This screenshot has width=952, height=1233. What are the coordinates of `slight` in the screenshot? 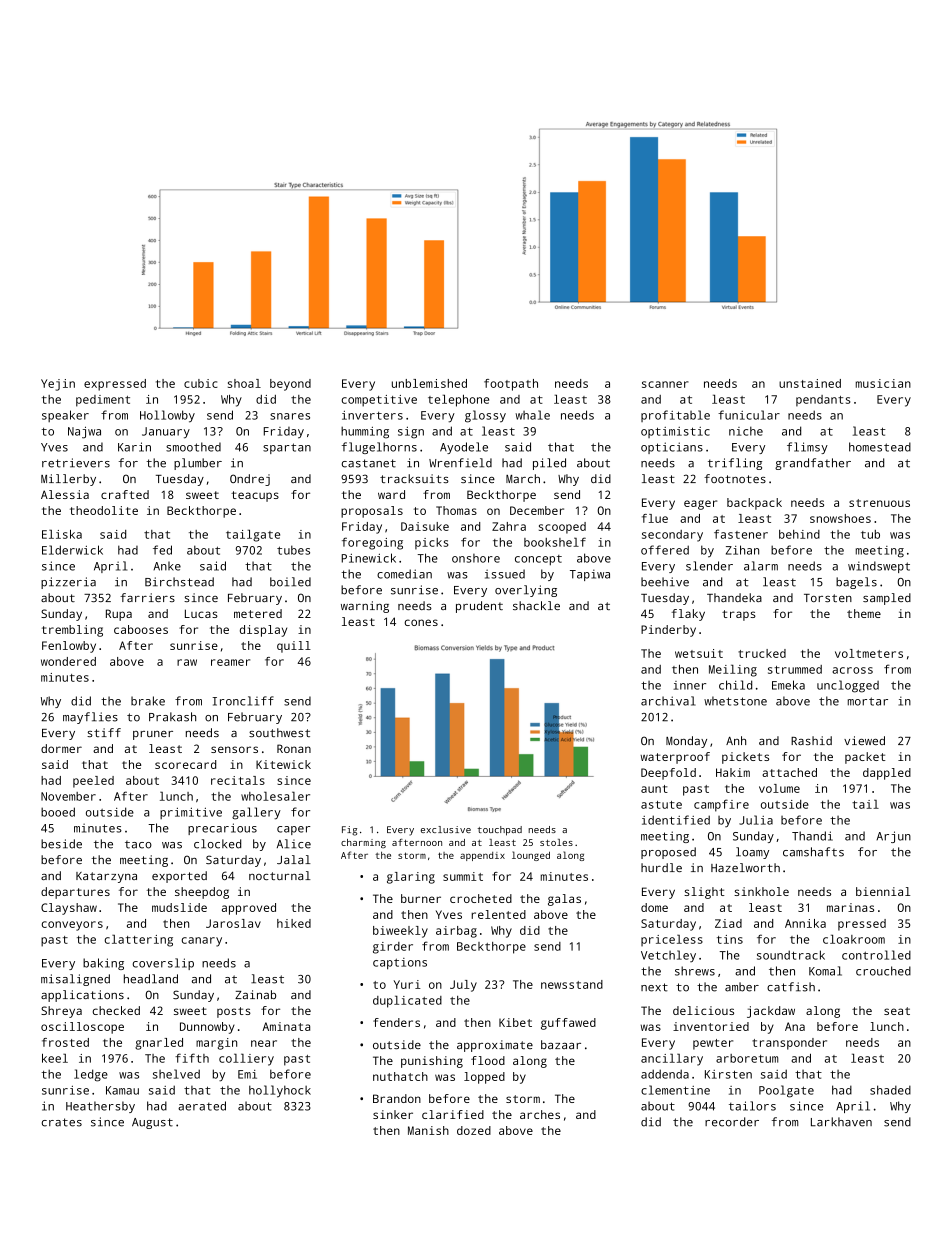 It's located at (704, 893).
